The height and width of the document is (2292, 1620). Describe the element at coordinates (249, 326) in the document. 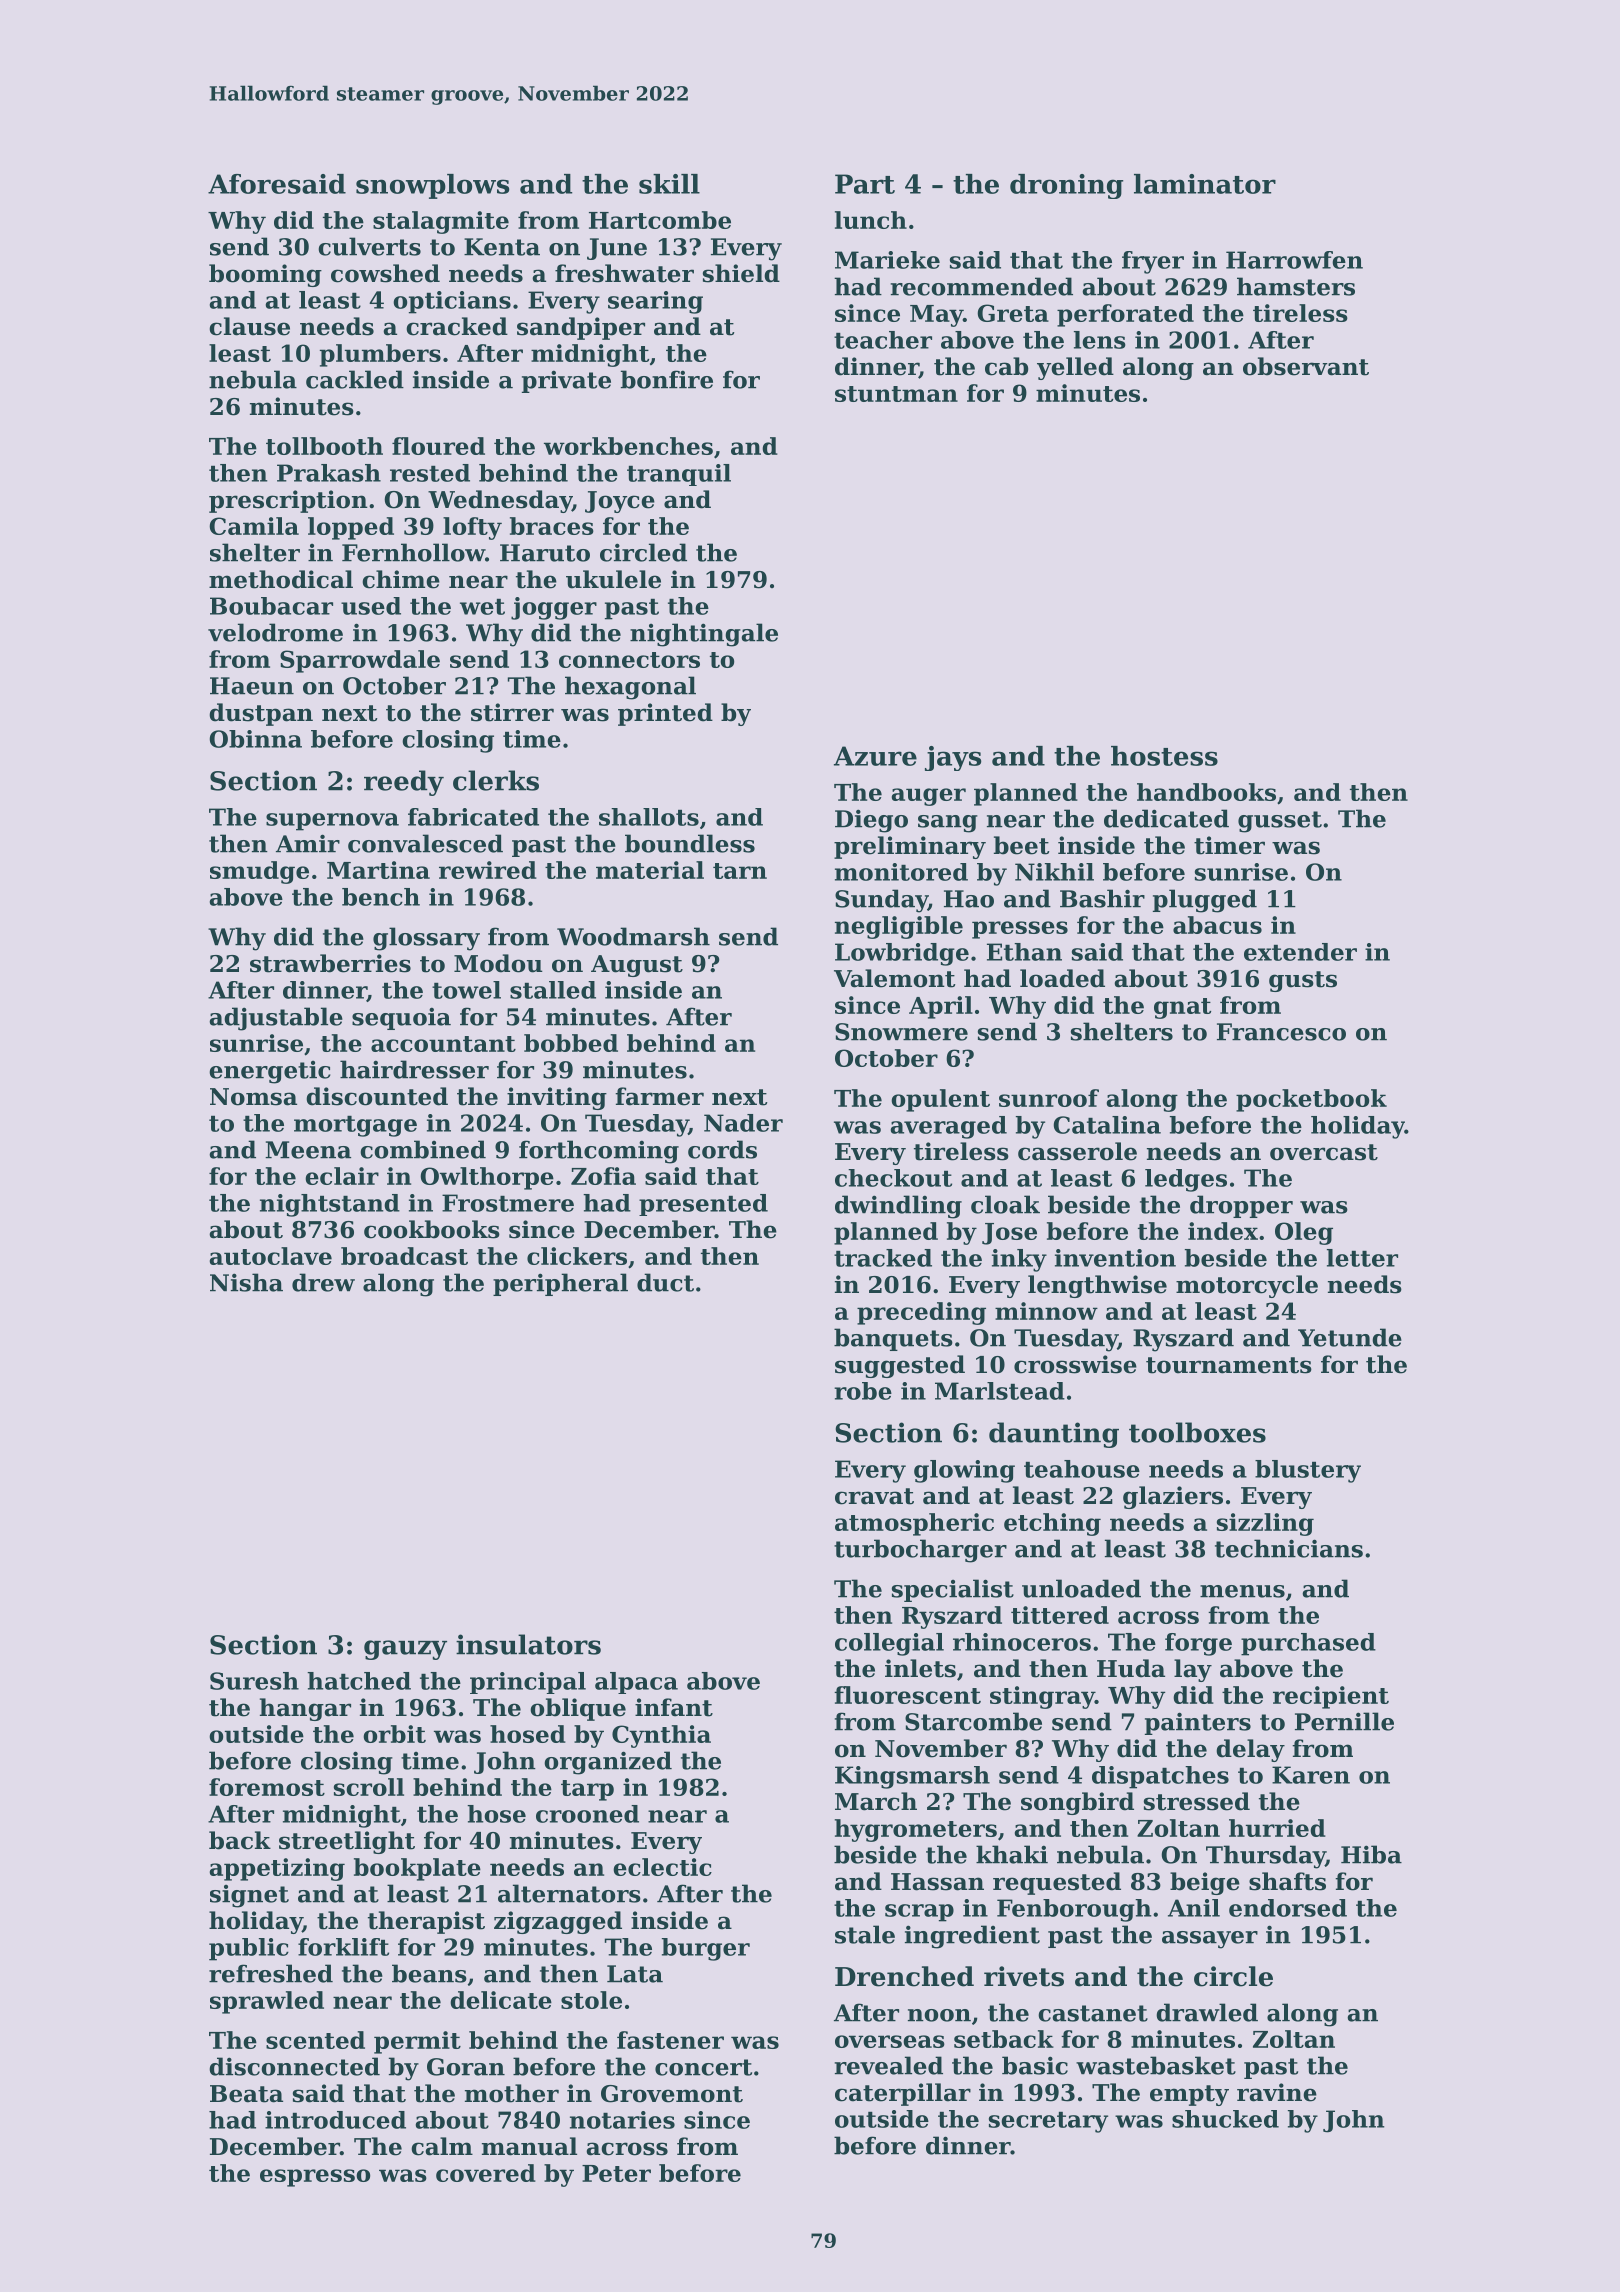

I see `clause` at that location.
